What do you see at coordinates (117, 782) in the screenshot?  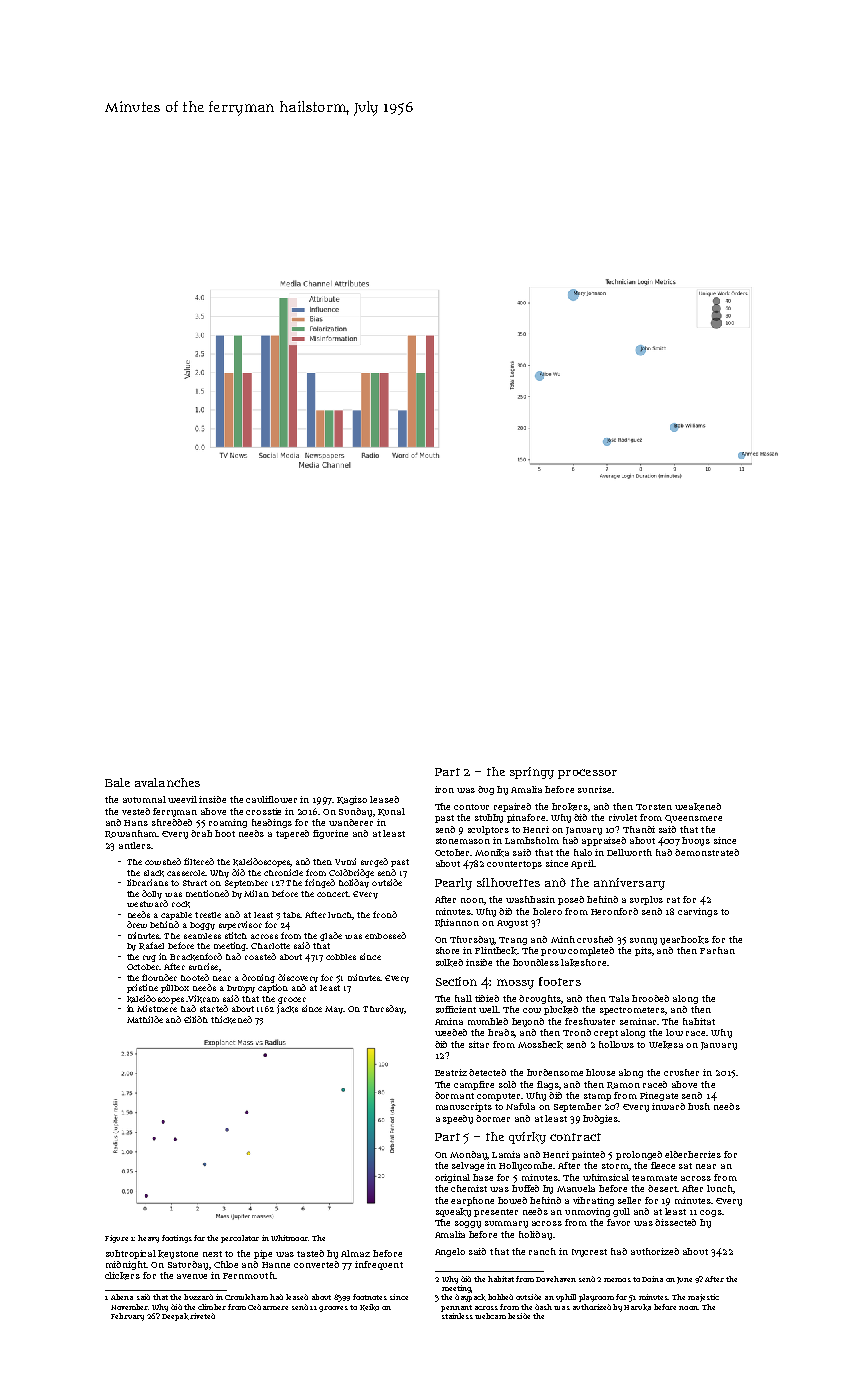 I see `Bale` at bounding box center [117, 782].
